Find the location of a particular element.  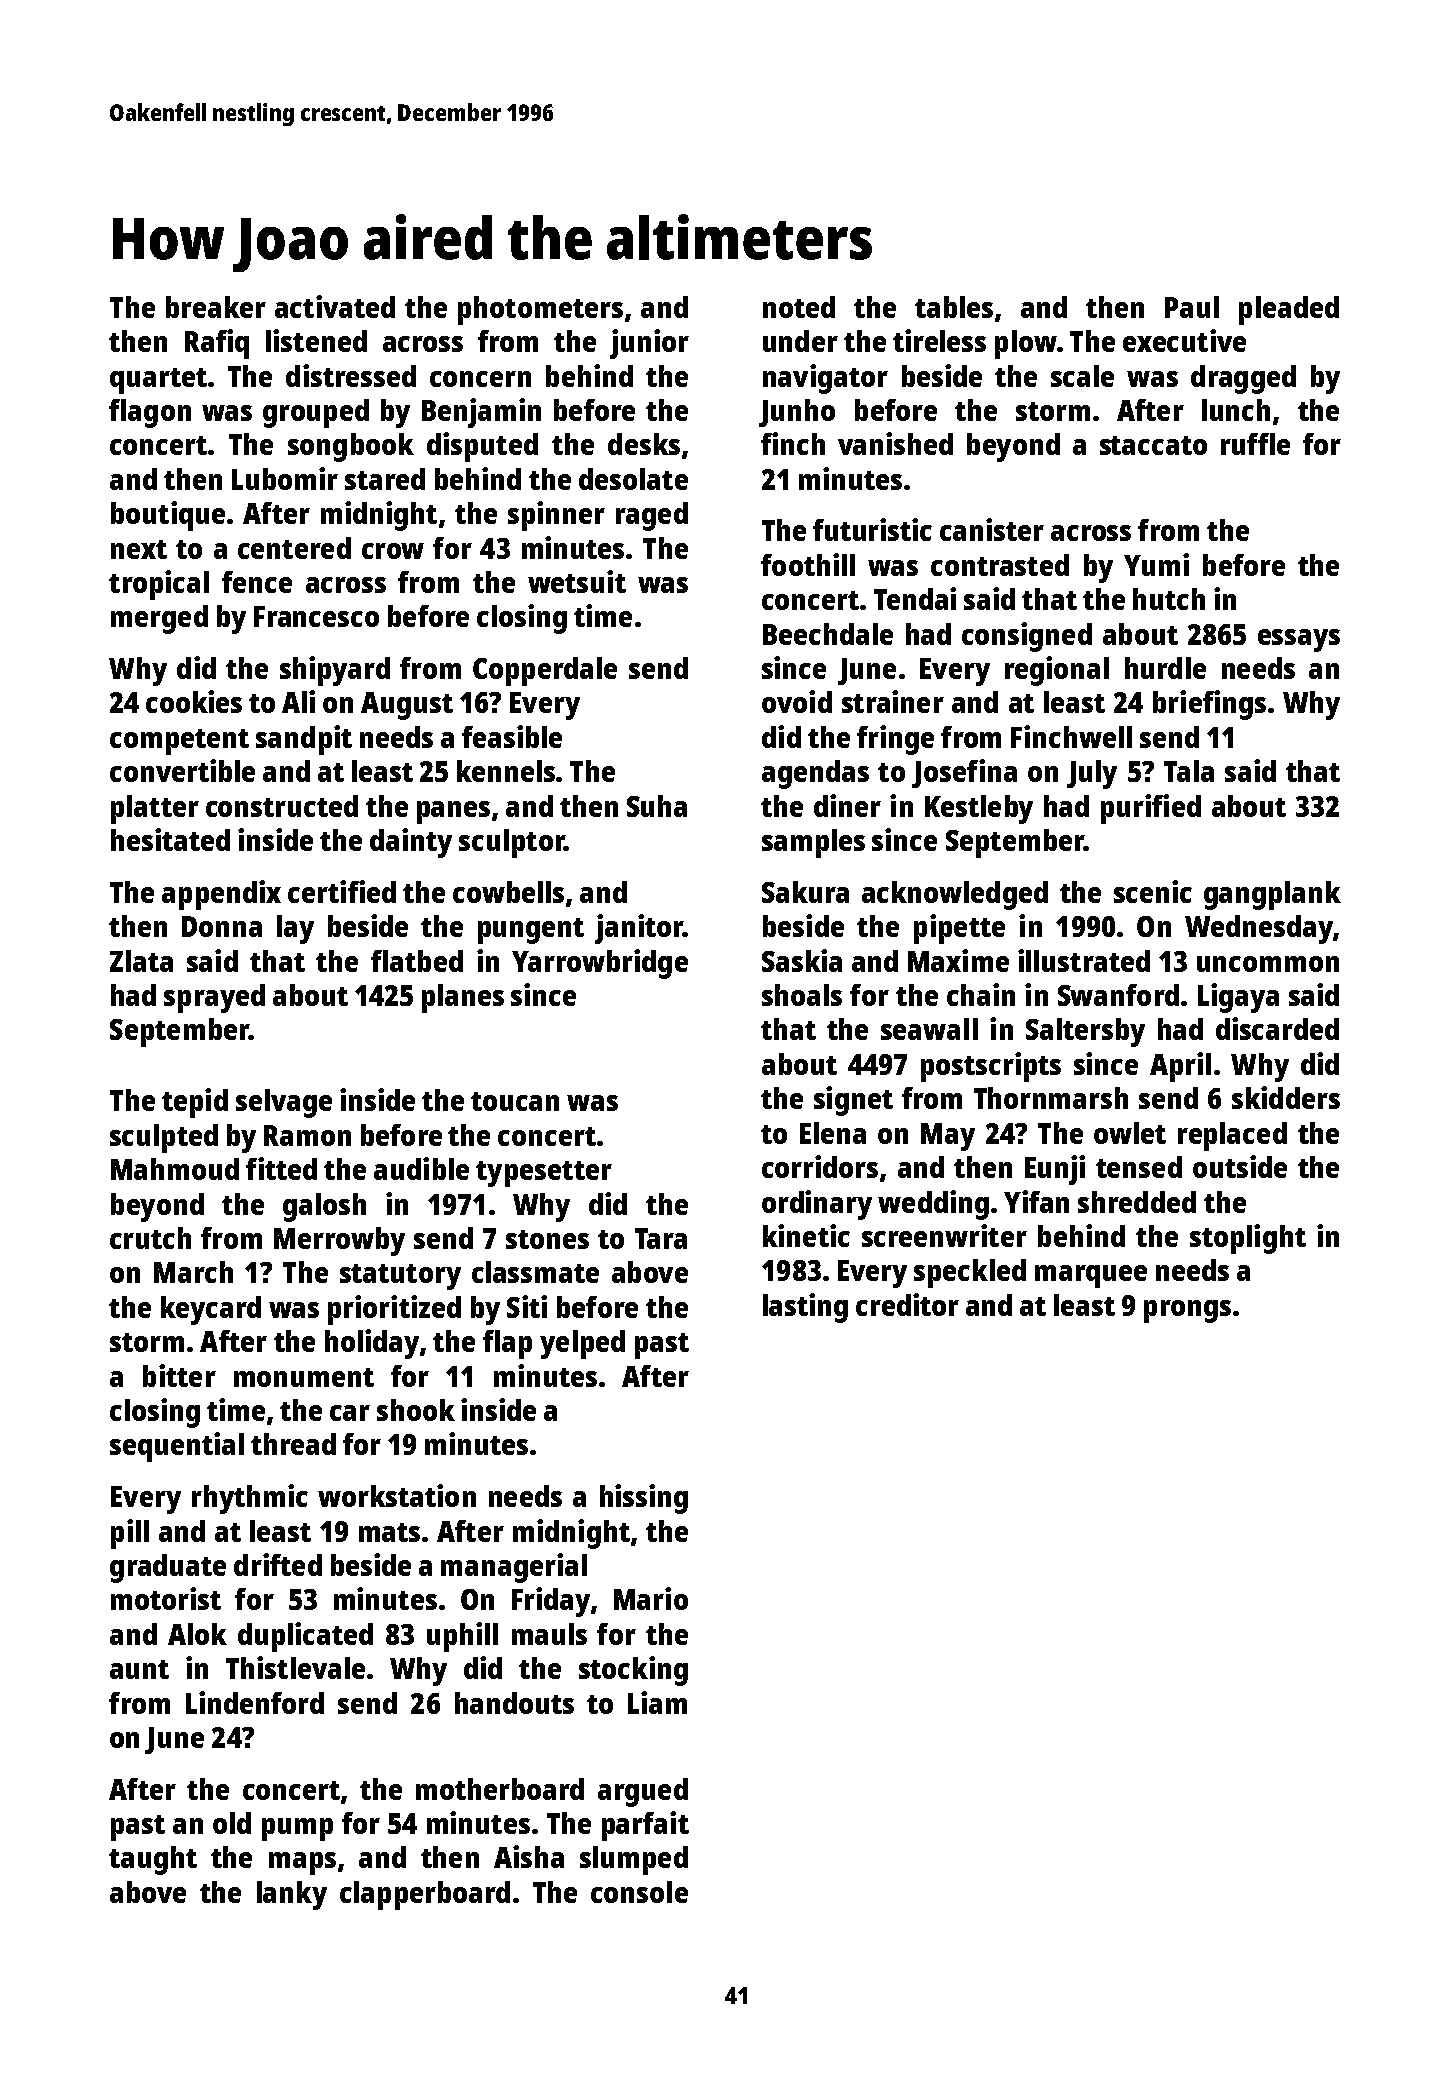

Liam is located at coordinates (657, 1702).
